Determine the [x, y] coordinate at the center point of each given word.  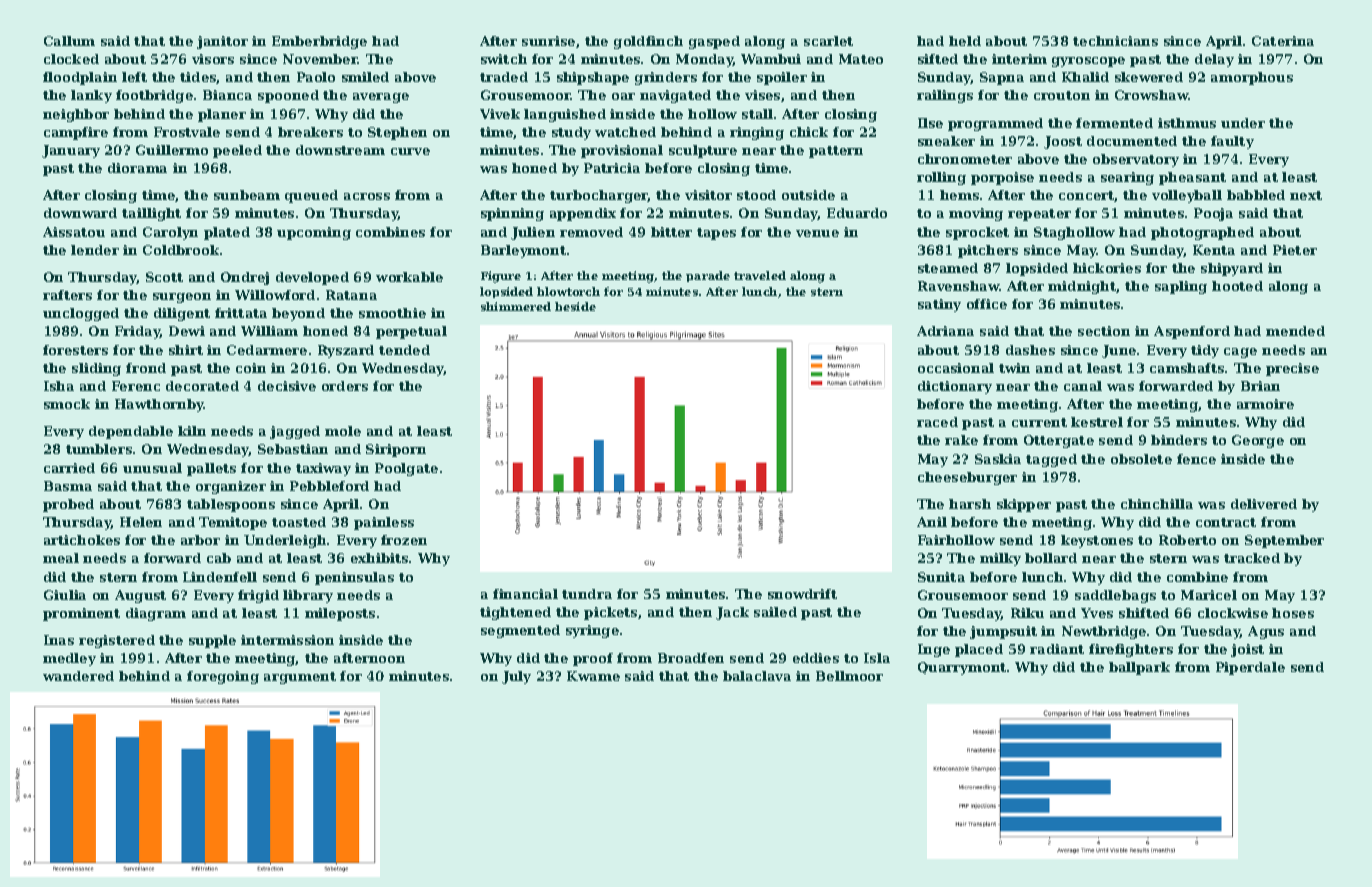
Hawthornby [159, 405]
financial [525, 594]
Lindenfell [220, 577]
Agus [1266, 632]
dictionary [955, 387]
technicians [1115, 41]
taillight [151, 214]
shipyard [1232, 269]
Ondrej [245, 278]
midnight [1082, 287]
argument [300, 678]
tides [198, 78]
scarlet [828, 41]
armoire [1265, 404]
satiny [939, 305]
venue [817, 233]
